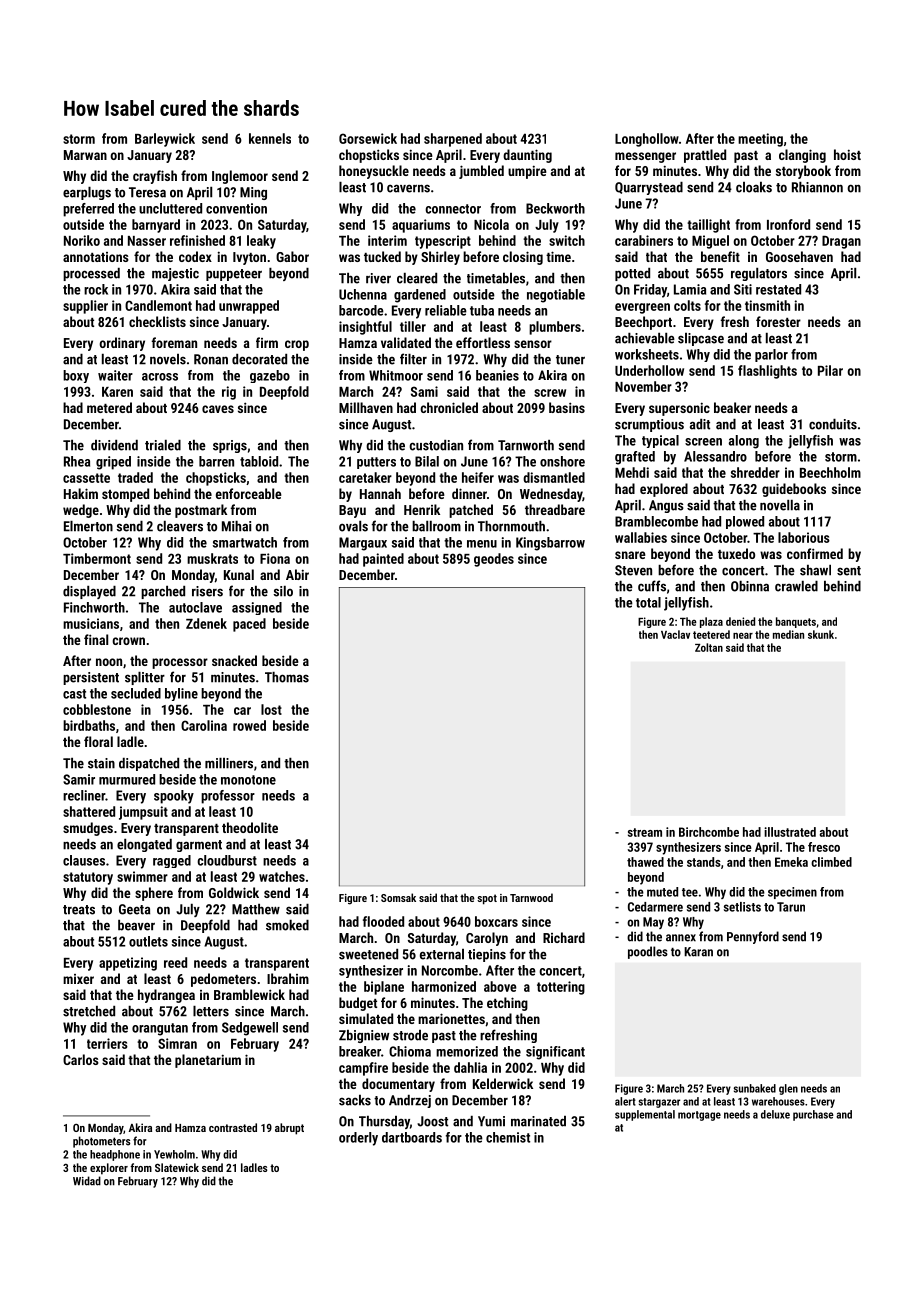  What do you see at coordinates (229, 763) in the document?
I see `milliners` at bounding box center [229, 763].
